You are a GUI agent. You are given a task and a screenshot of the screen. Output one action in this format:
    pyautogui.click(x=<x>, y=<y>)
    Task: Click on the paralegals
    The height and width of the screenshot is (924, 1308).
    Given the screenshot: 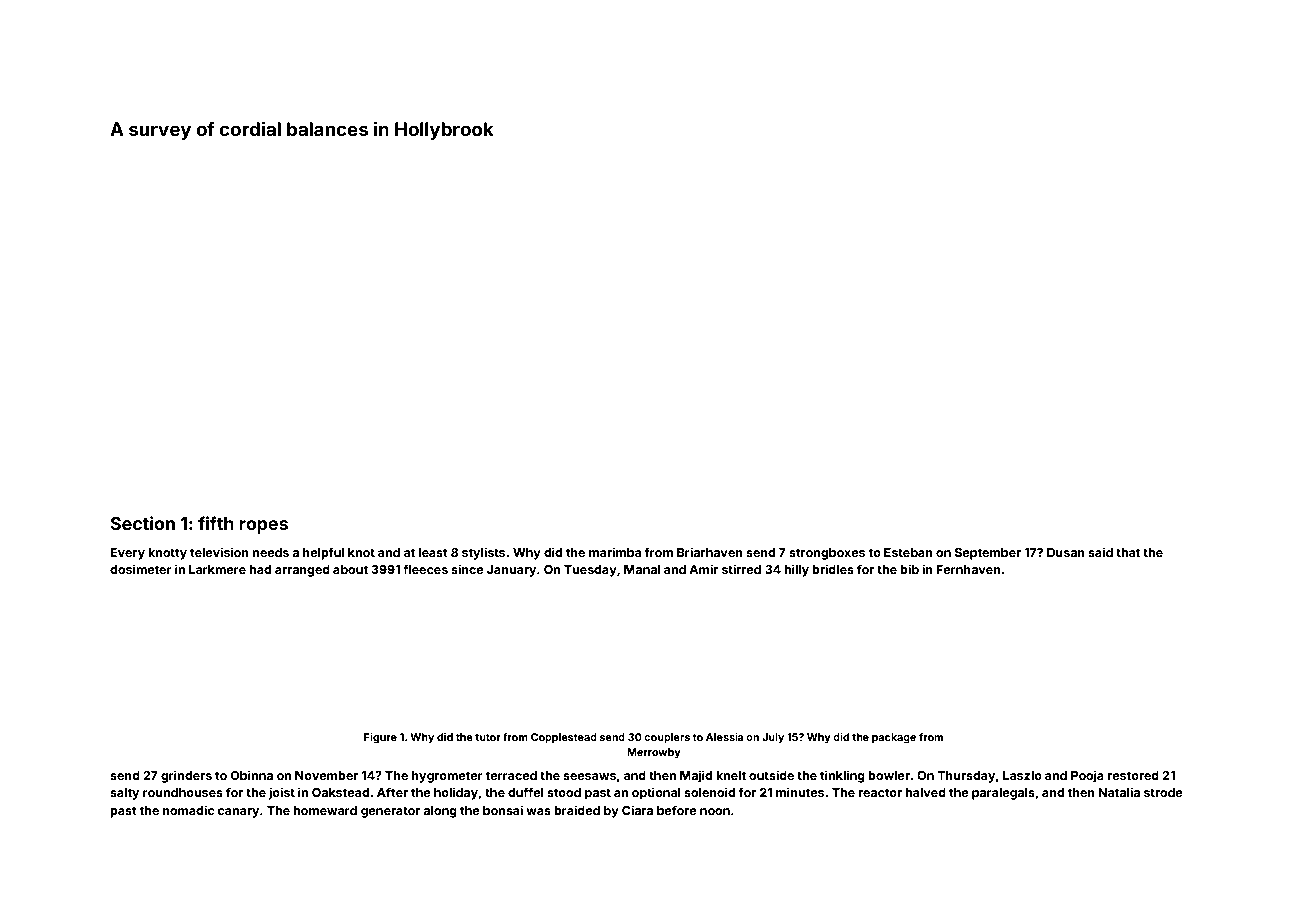 What is the action you would take?
    pyautogui.click(x=1003, y=794)
